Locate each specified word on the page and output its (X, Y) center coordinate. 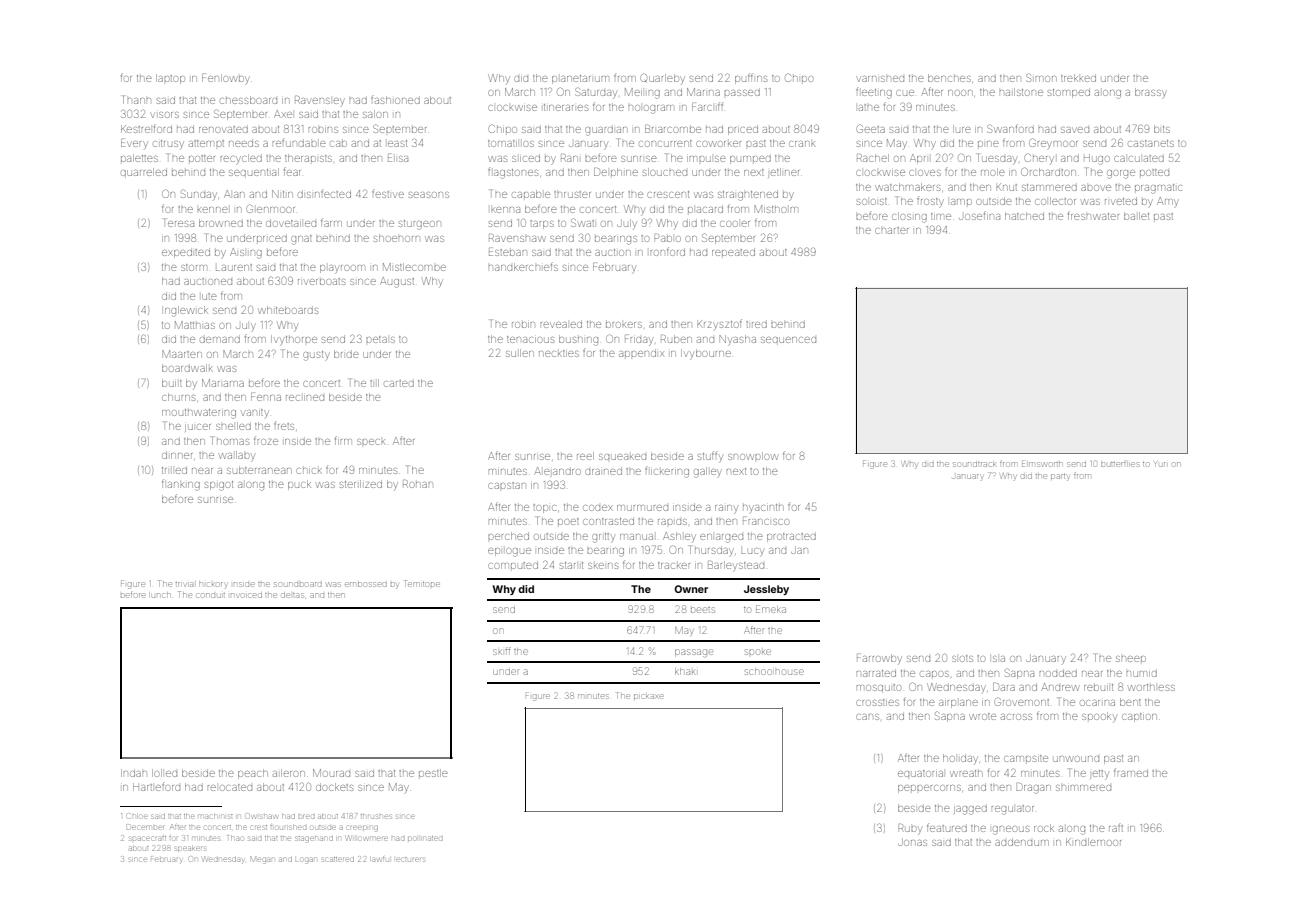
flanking (181, 485)
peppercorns (929, 789)
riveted (1121, 201)
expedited (186, 253)
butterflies (1120, 464)
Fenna (266, 397)
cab (339, 144)
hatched (1024, 216)
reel (585, 456)
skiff (501, 651)
